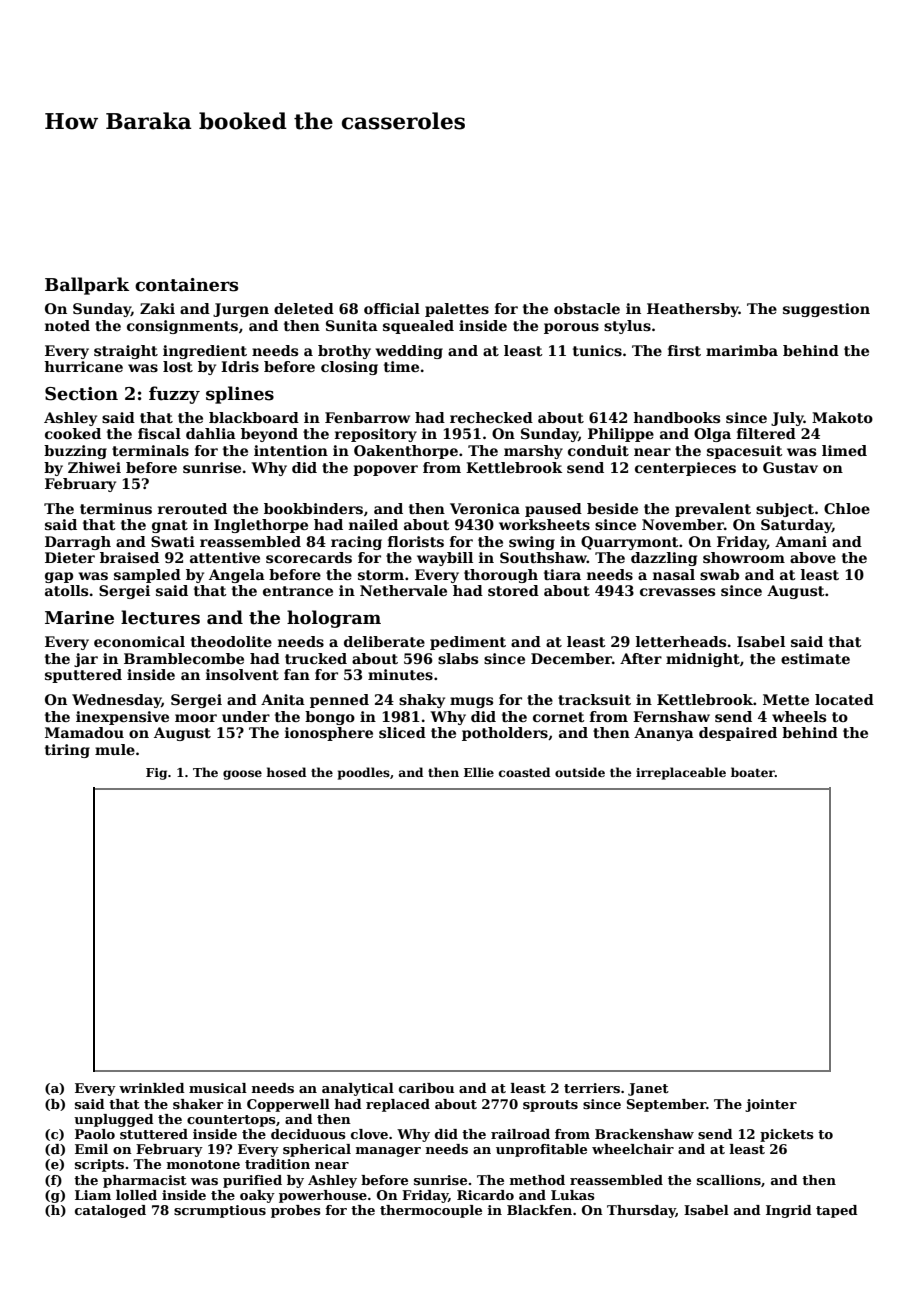 This screenshot has height=1308, width=924. Describe the element at coordinates (539, 1210) in the screenshot. I see `Blackfen` at that location.
